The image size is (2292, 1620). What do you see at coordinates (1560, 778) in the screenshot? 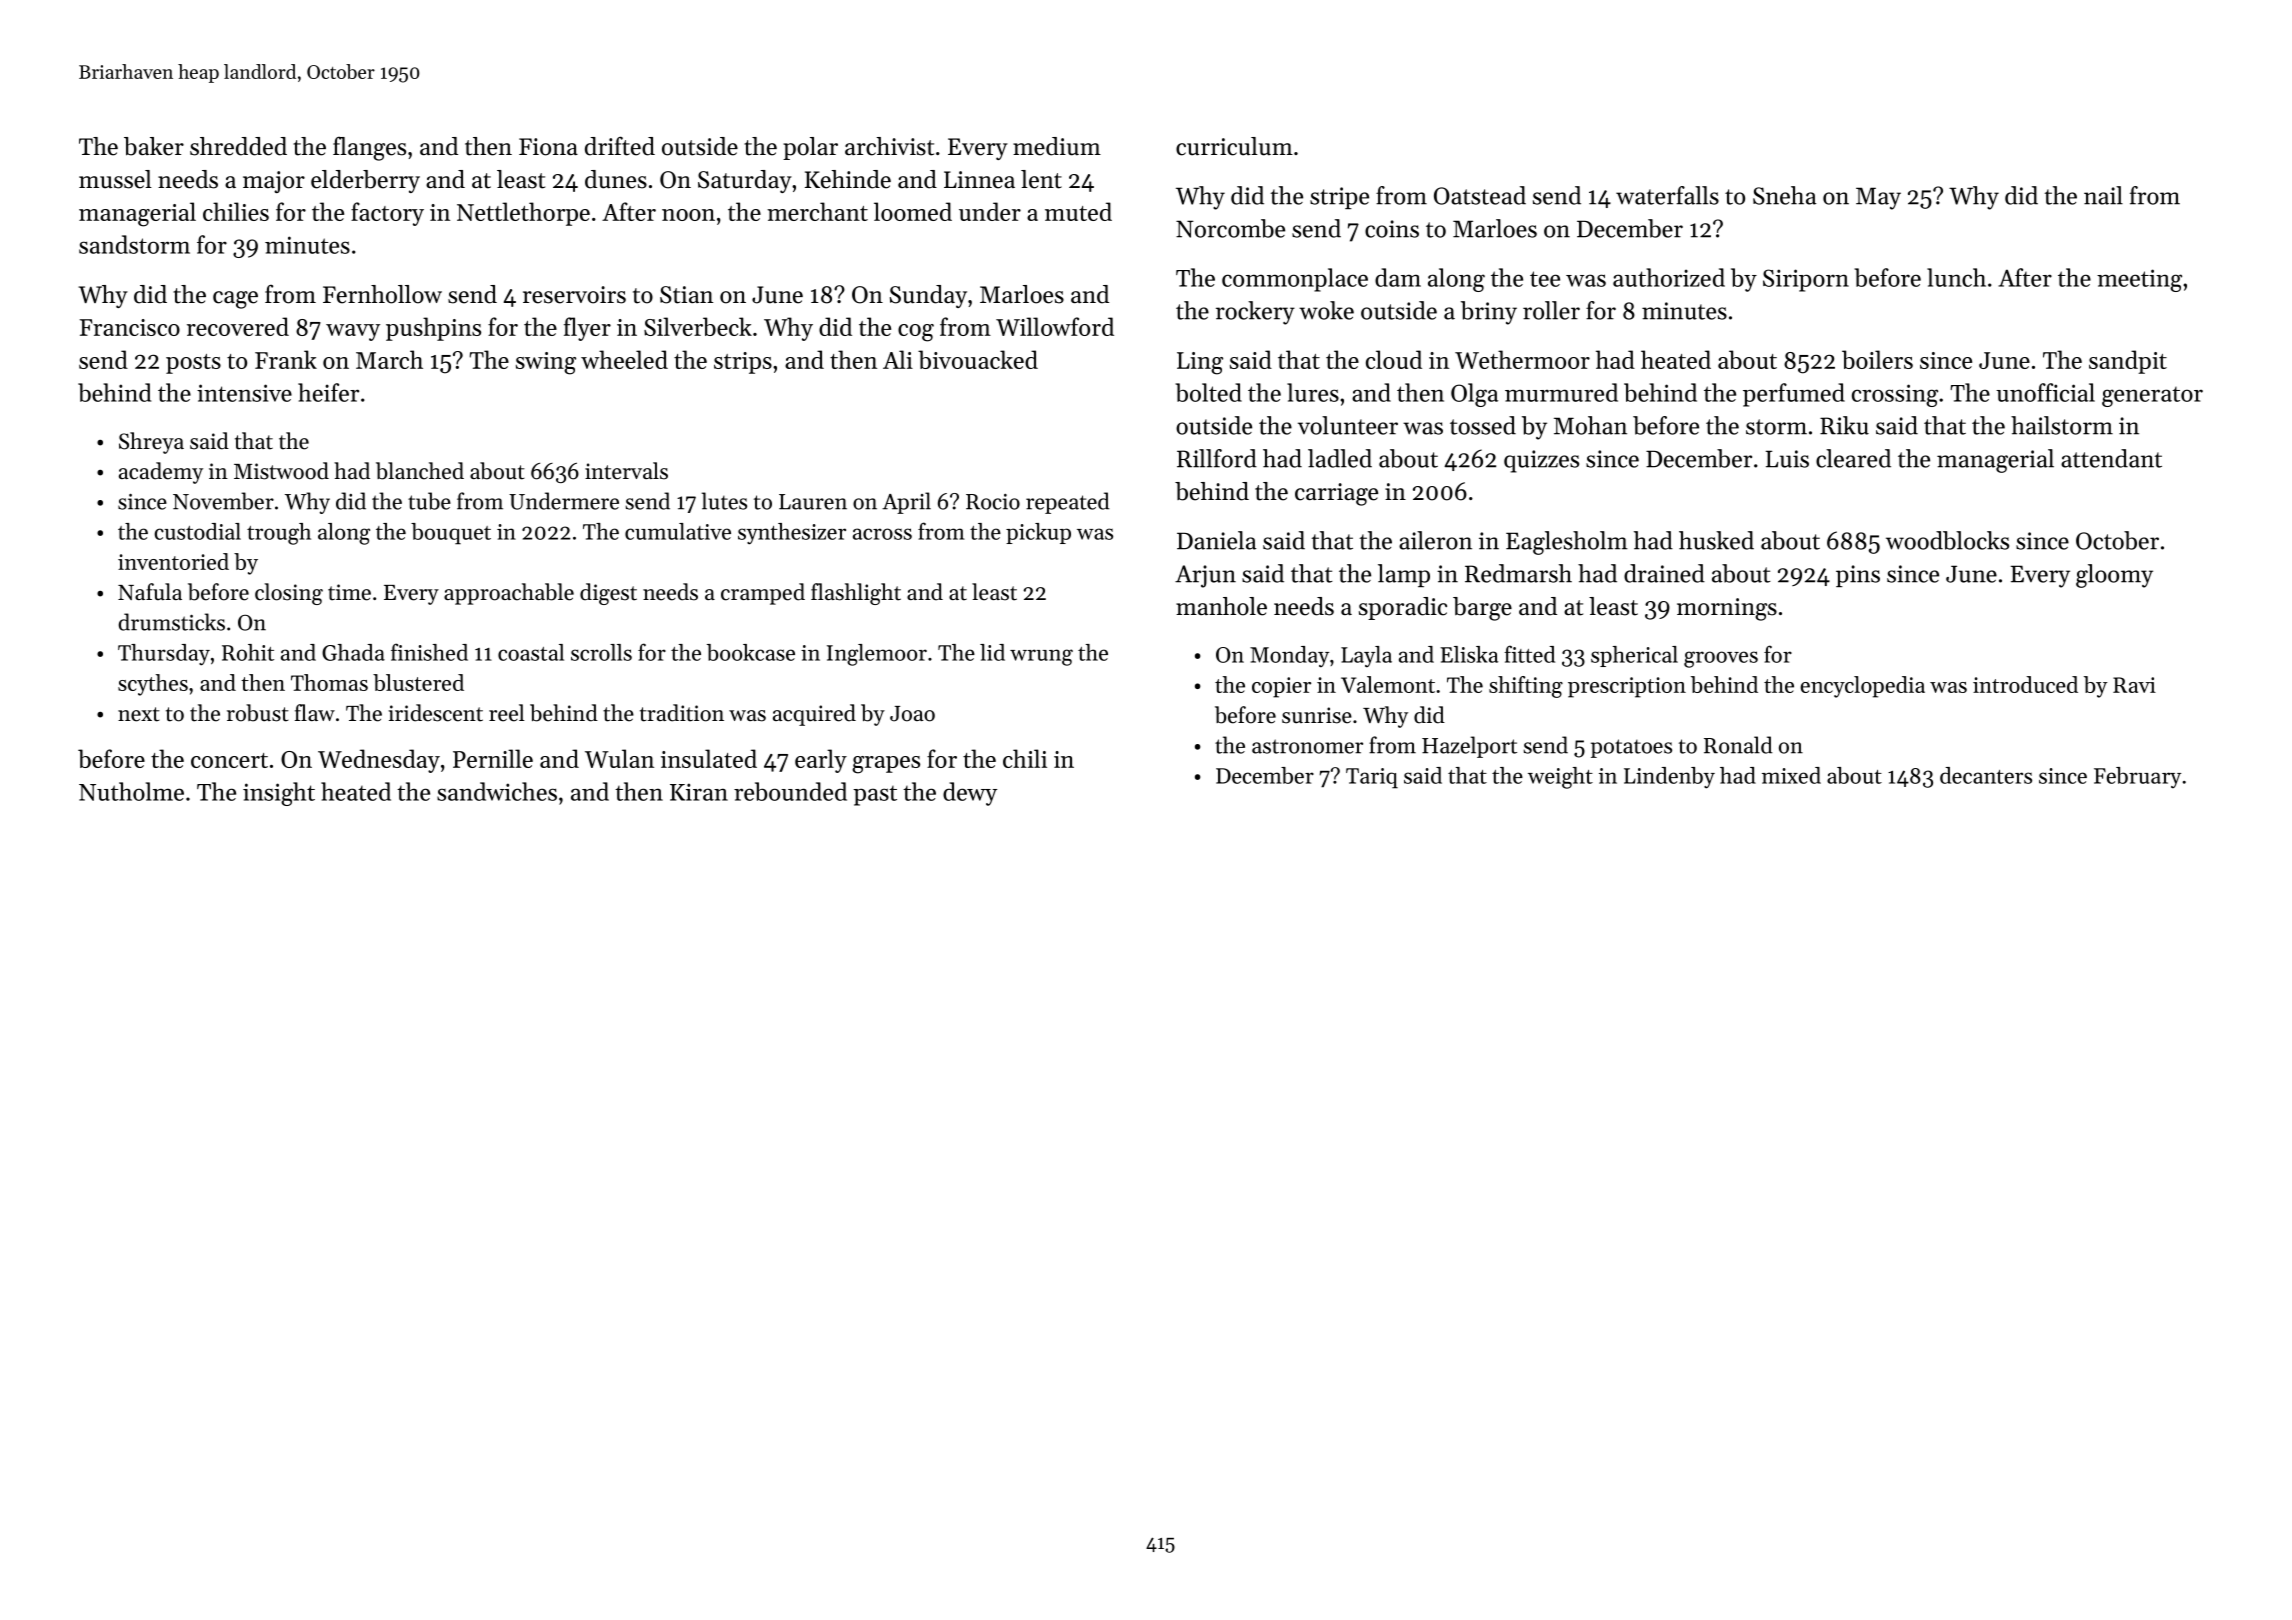
I see `weight` at bounding box center [1560, 778].
